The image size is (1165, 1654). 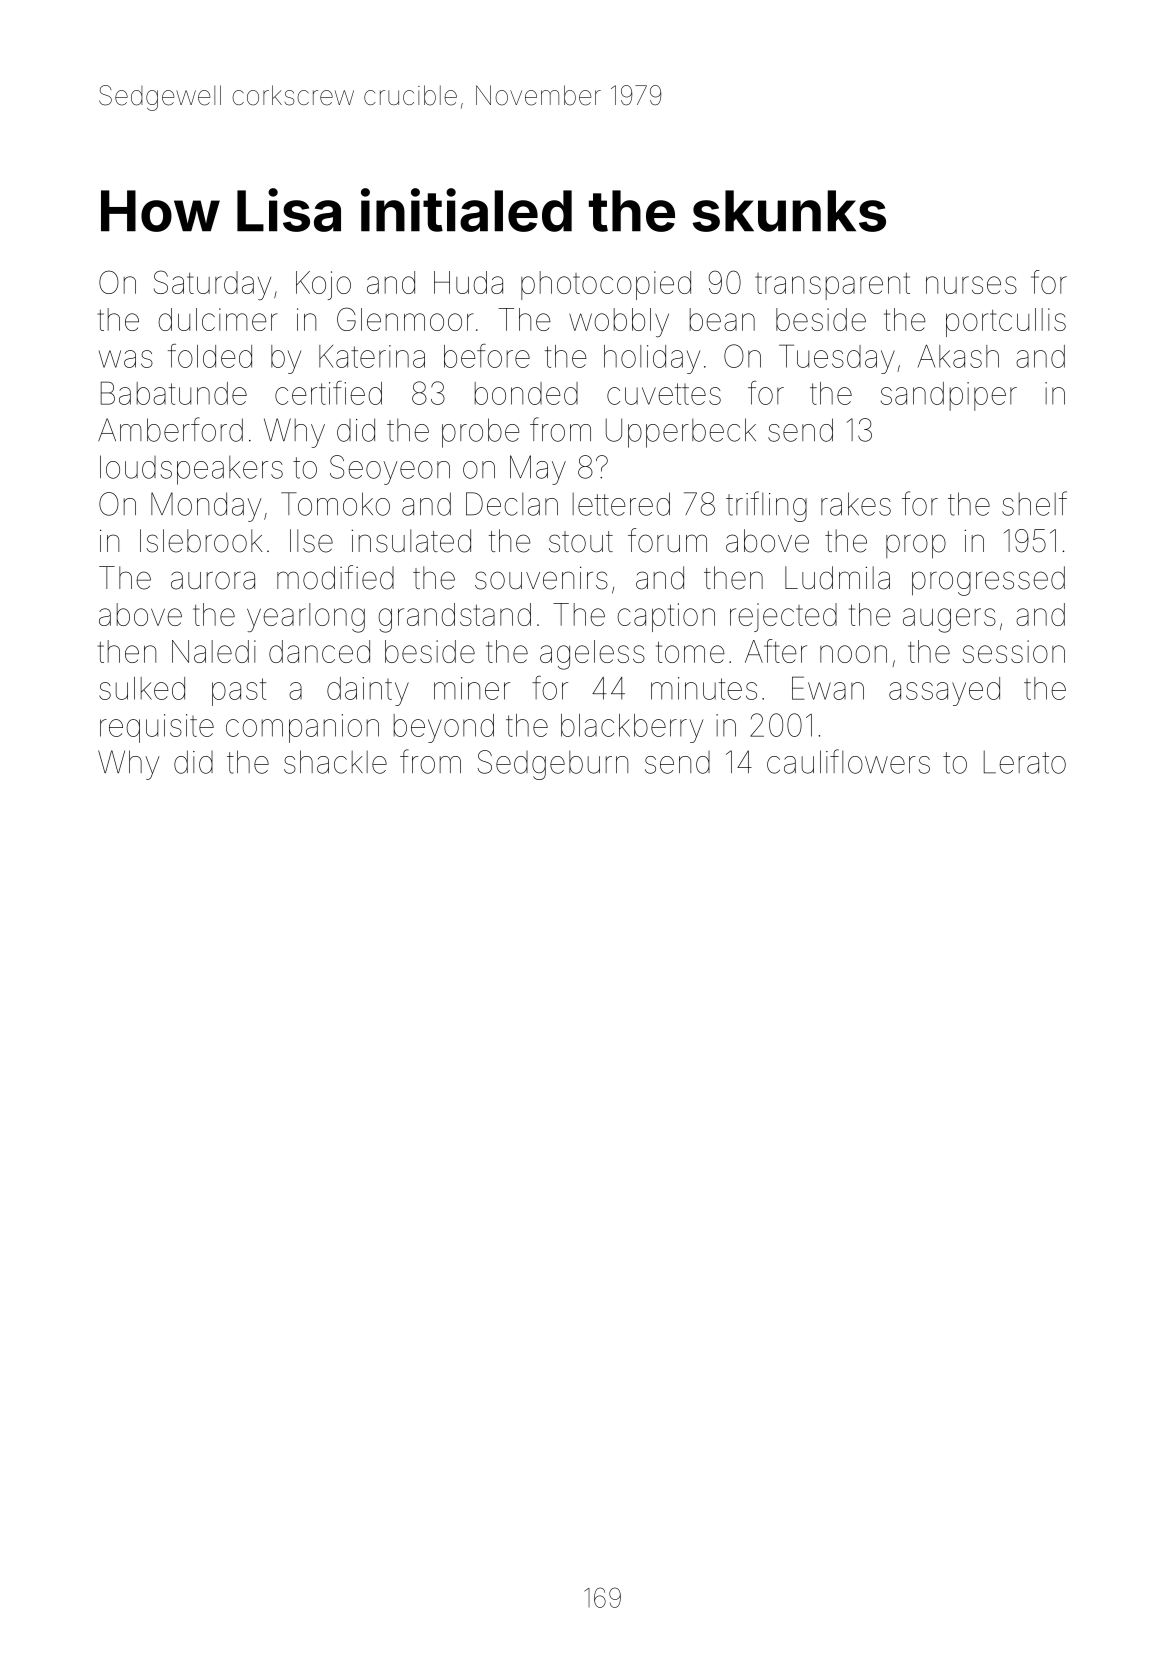 I want to click on progressed, so click(x=988, y=581).
